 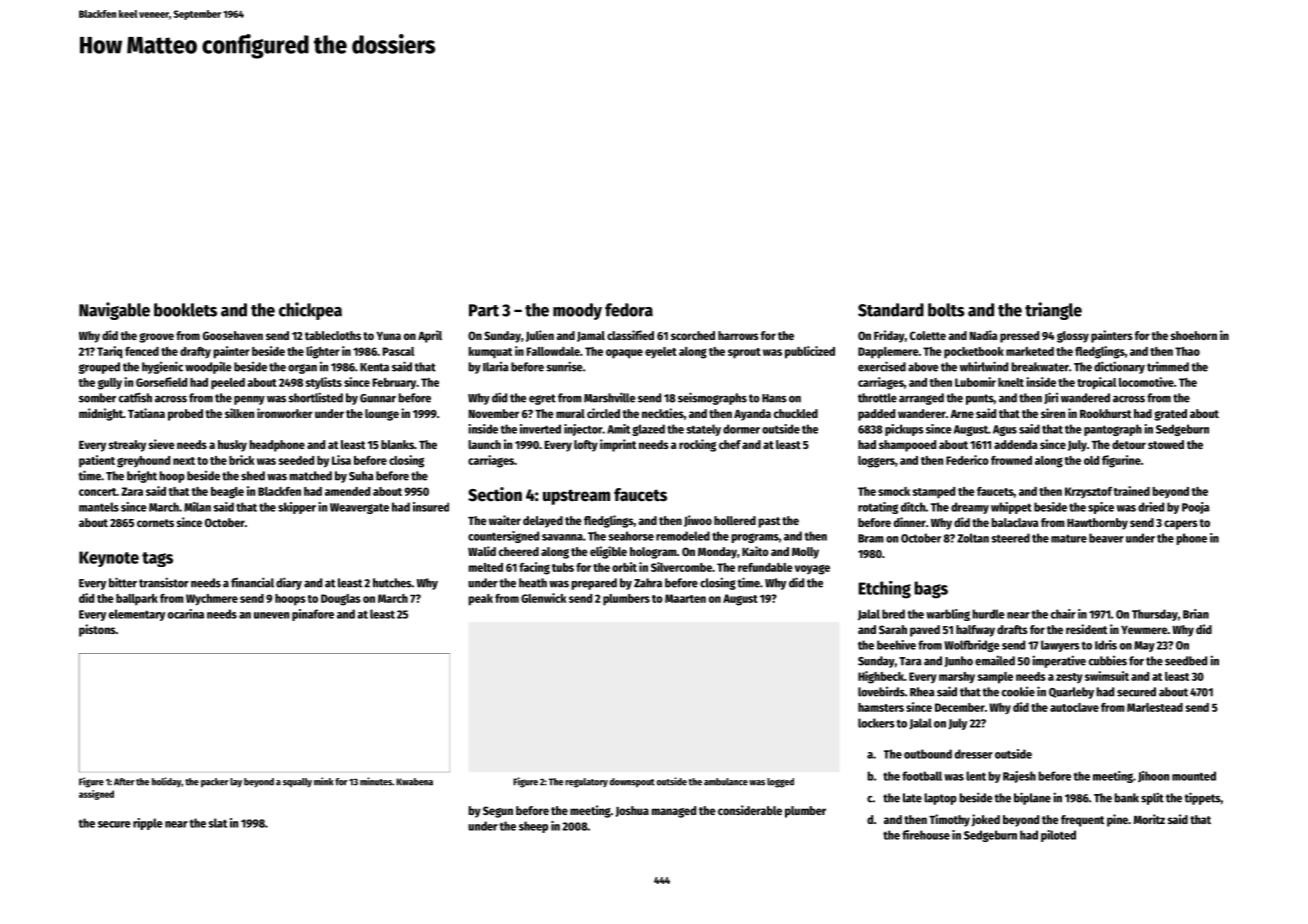 I want to click on mature, so click(x=1069, y=539).
